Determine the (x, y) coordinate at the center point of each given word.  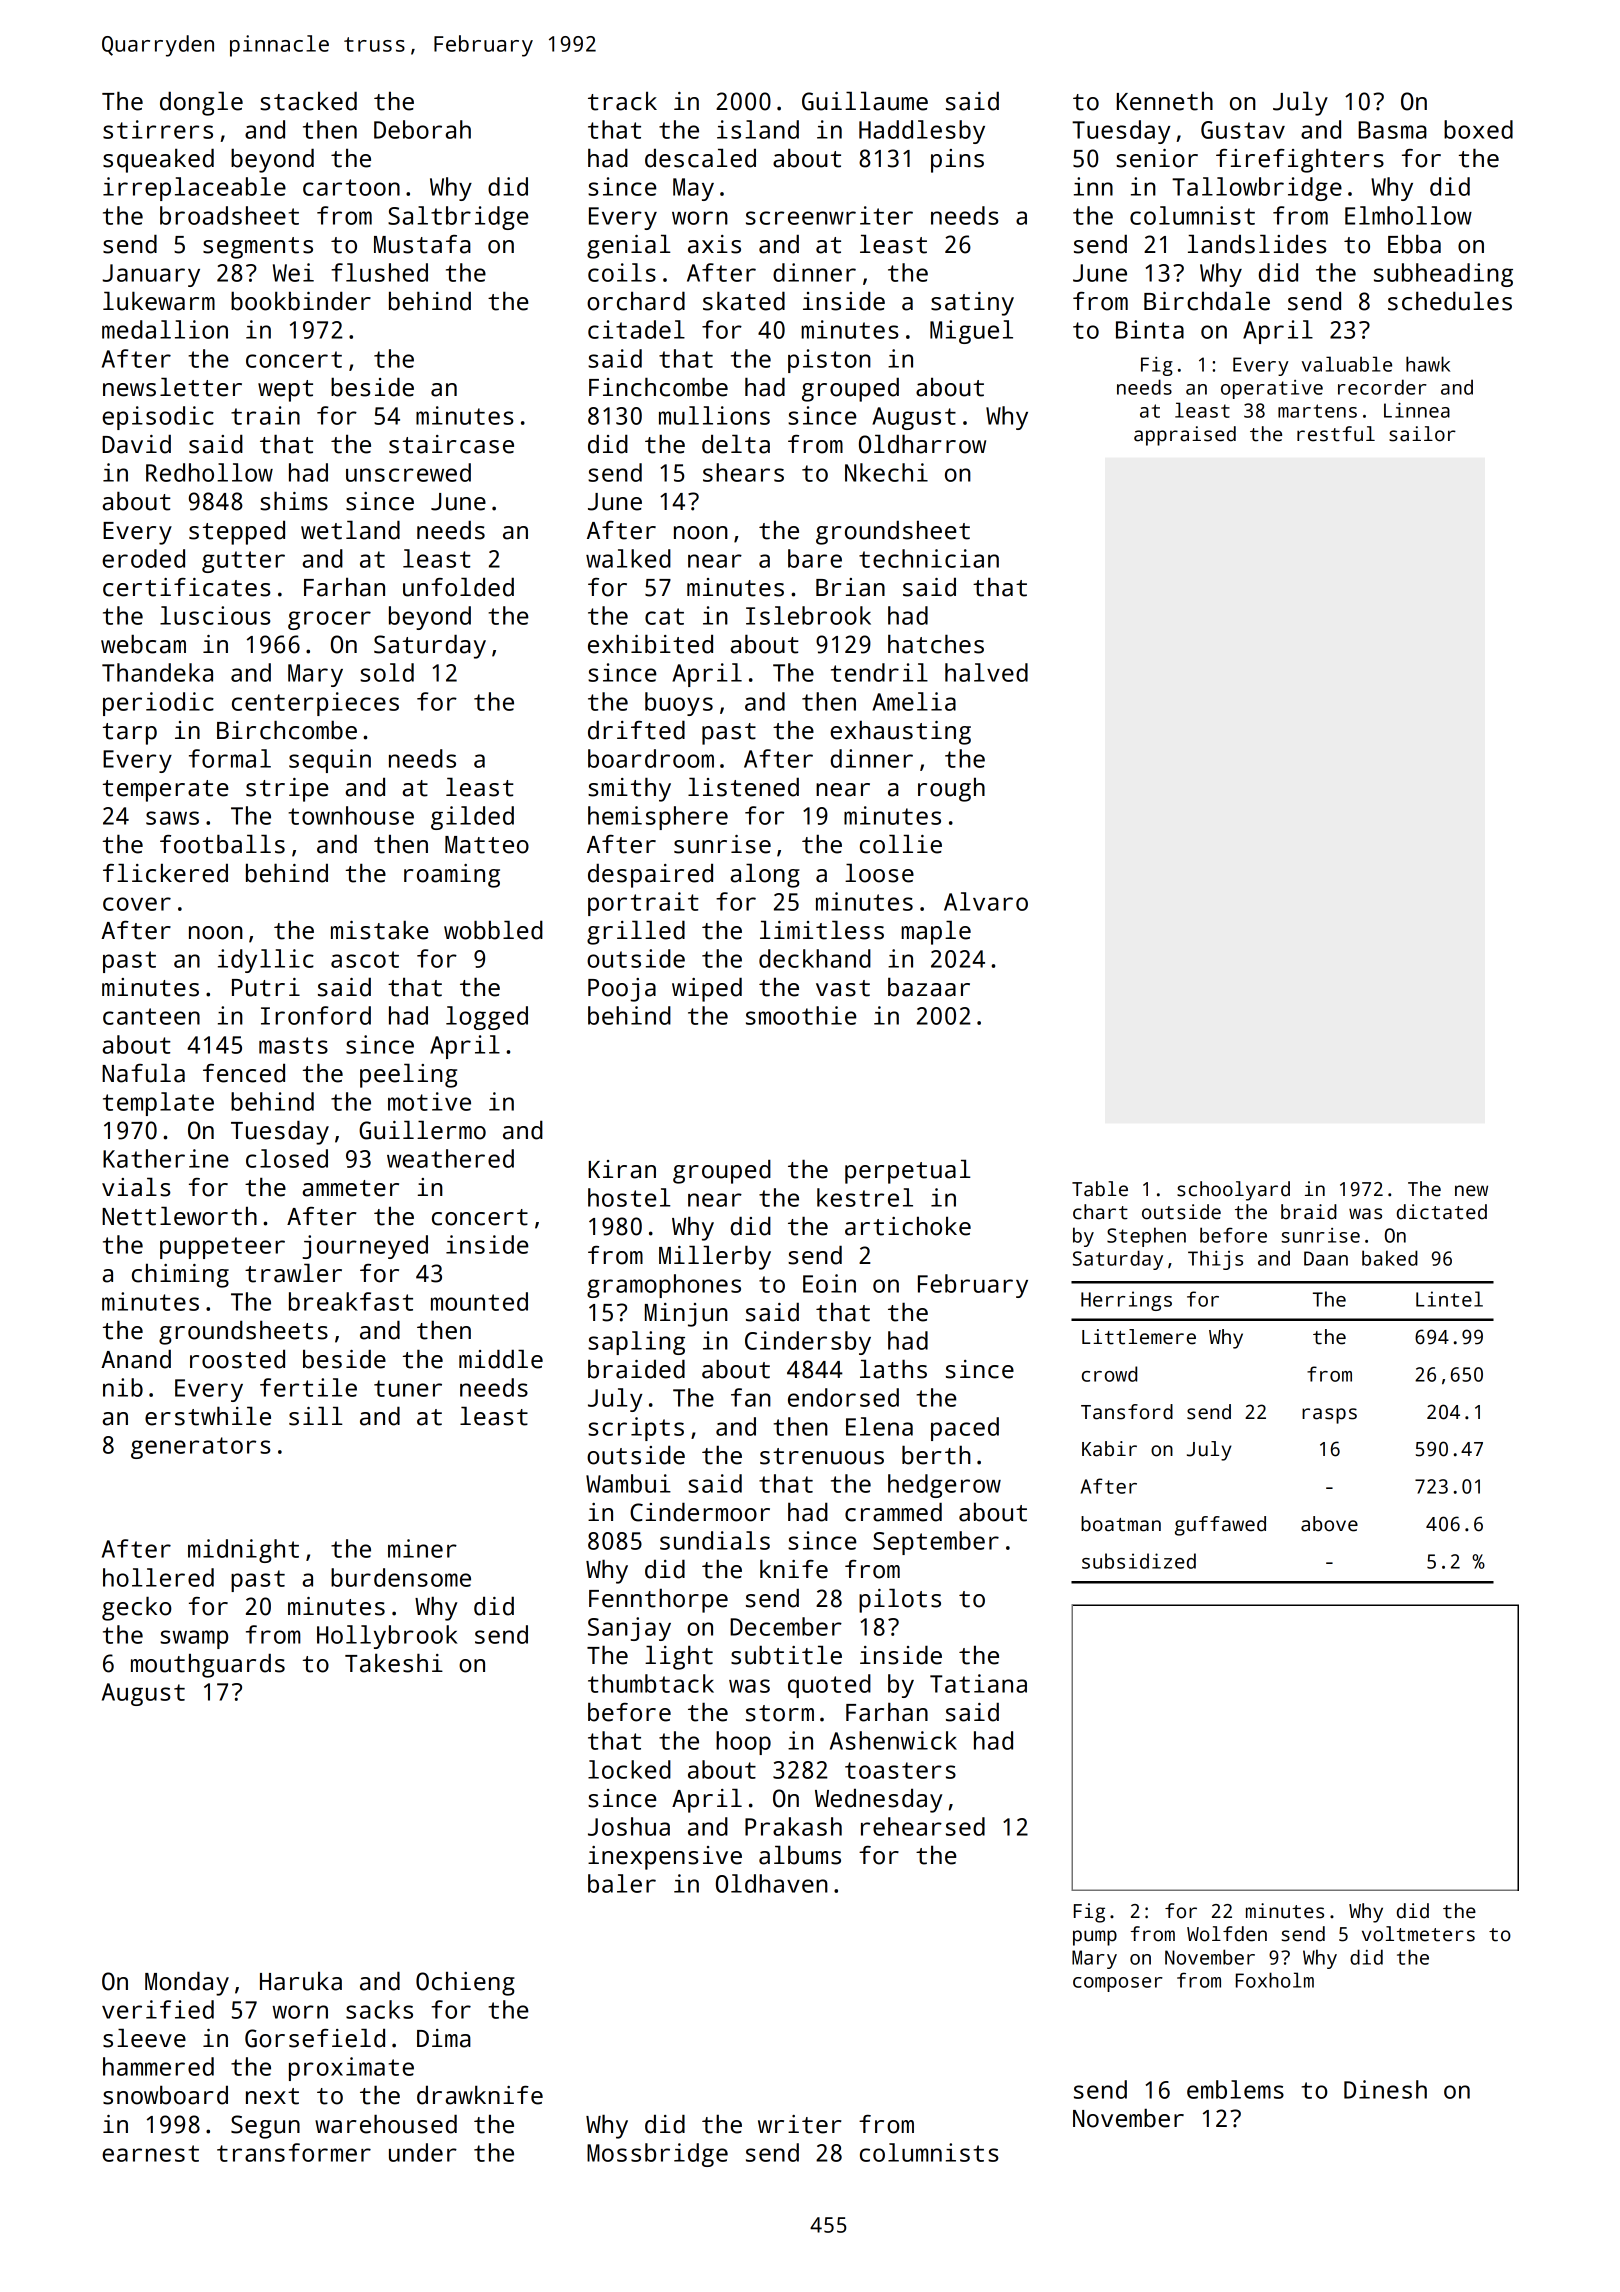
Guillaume (865, 101)
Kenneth (1165, 101)
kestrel (865, 1197)
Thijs (1215, 1260)
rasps (1329, 1416)
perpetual (908, 1171)
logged (487, 1018)
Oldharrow (922, 444)
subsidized (1139, 1561)
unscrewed (408, 472)
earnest (150, 2153)
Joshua (629, 1826)
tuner (408, 1388)
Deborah (422, 129)
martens (1317, 411)
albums (800, 1855)
